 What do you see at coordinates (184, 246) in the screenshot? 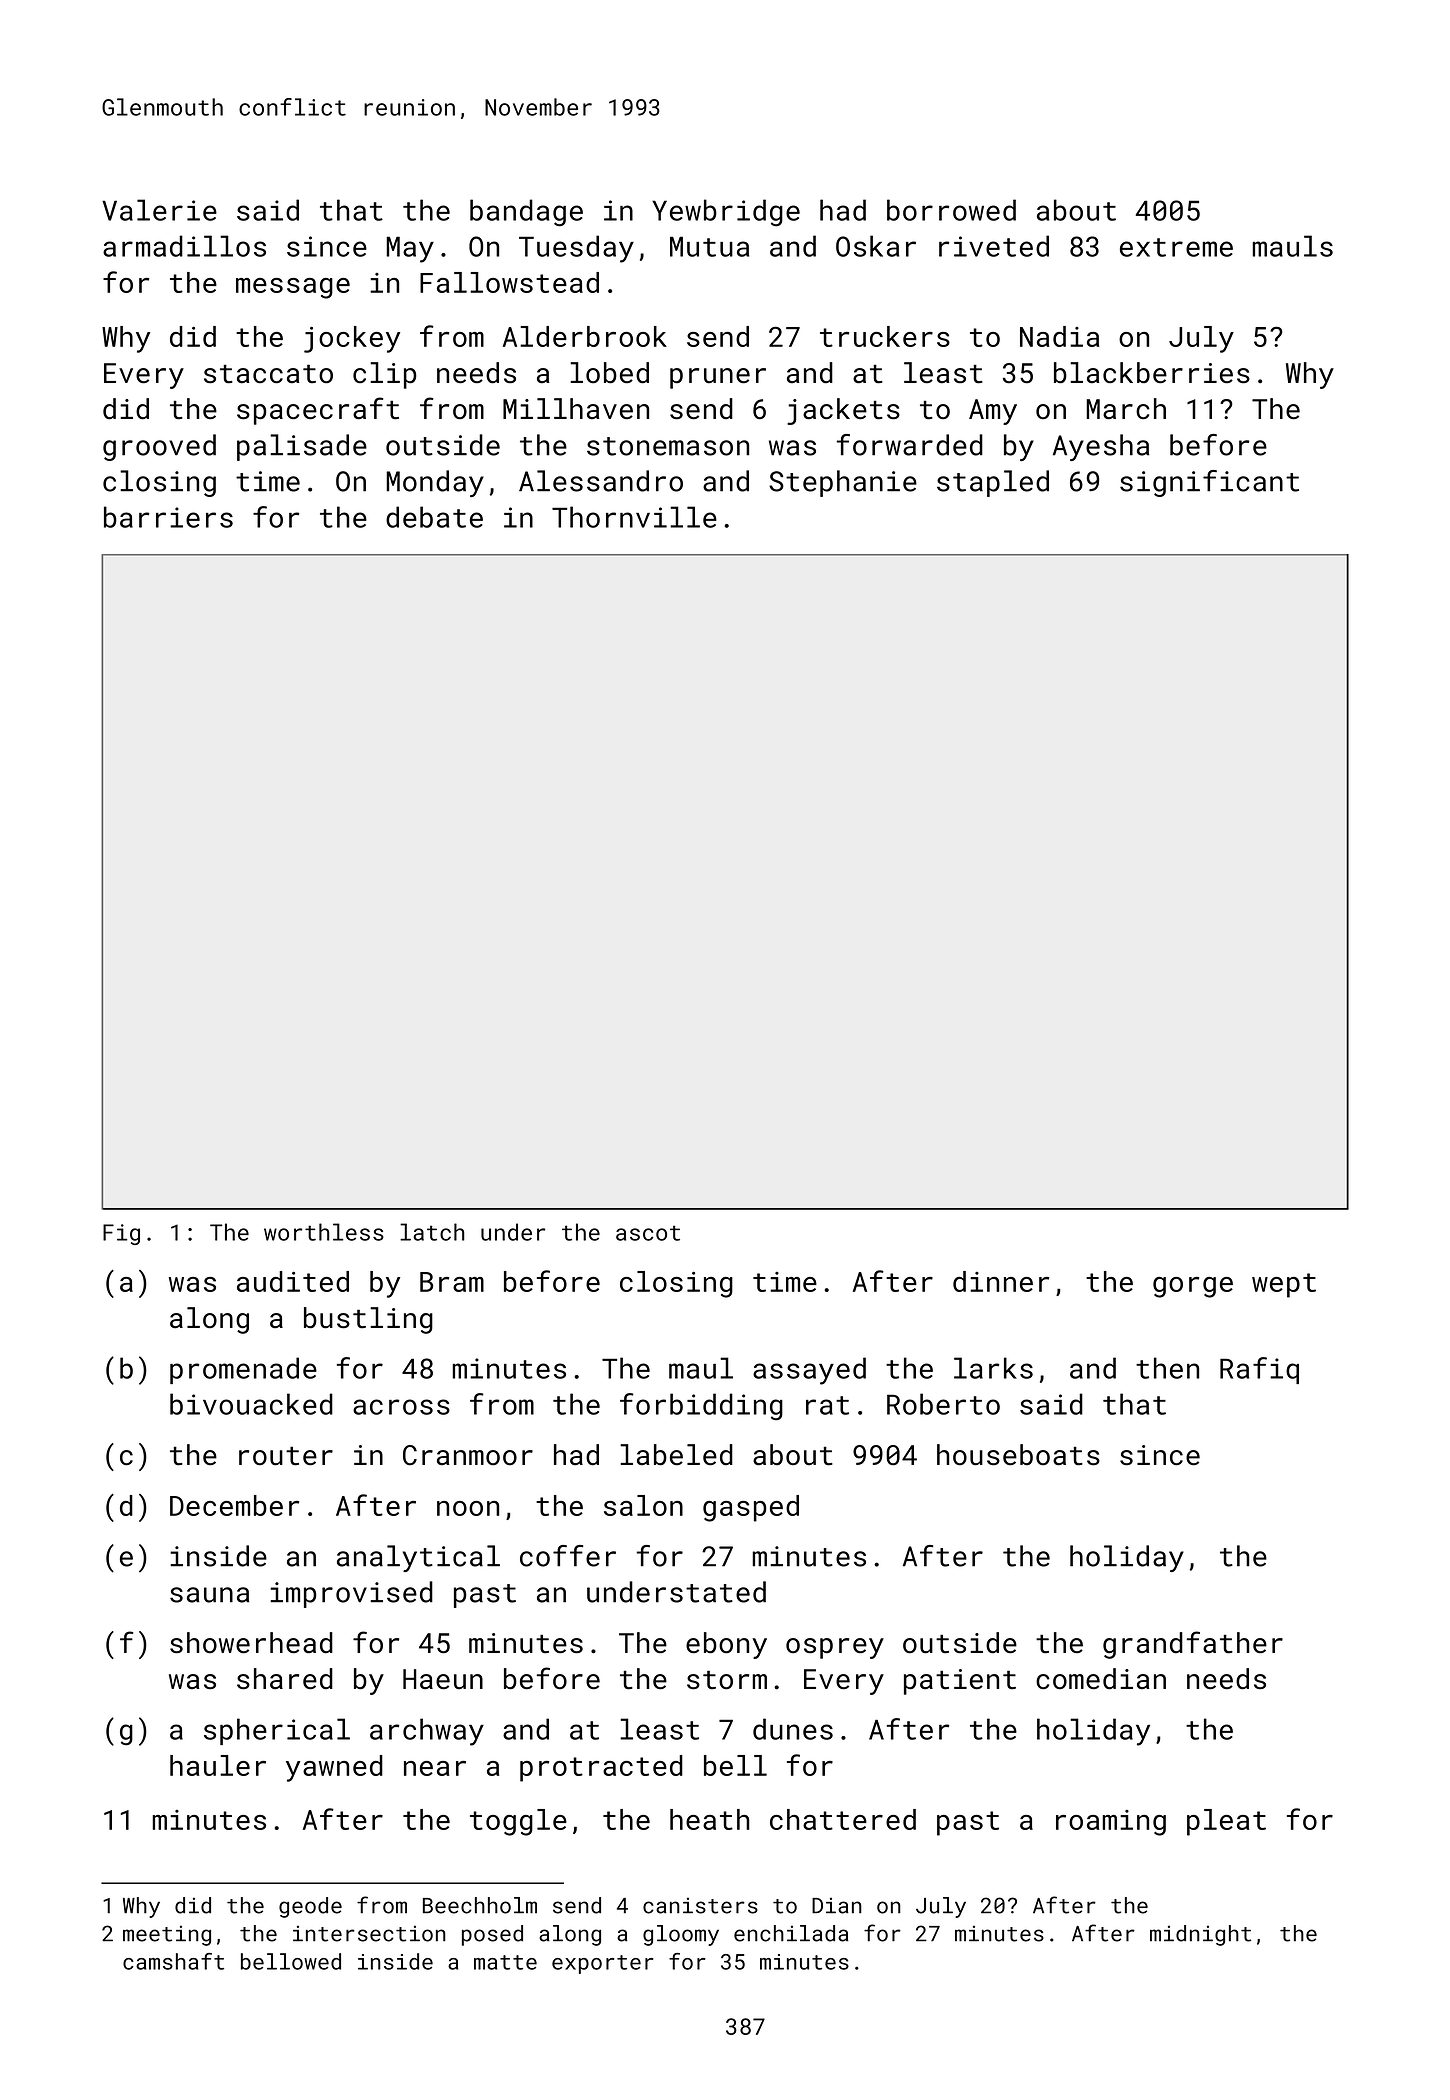
I see `armadillos` at bounding box center [184, 246].
